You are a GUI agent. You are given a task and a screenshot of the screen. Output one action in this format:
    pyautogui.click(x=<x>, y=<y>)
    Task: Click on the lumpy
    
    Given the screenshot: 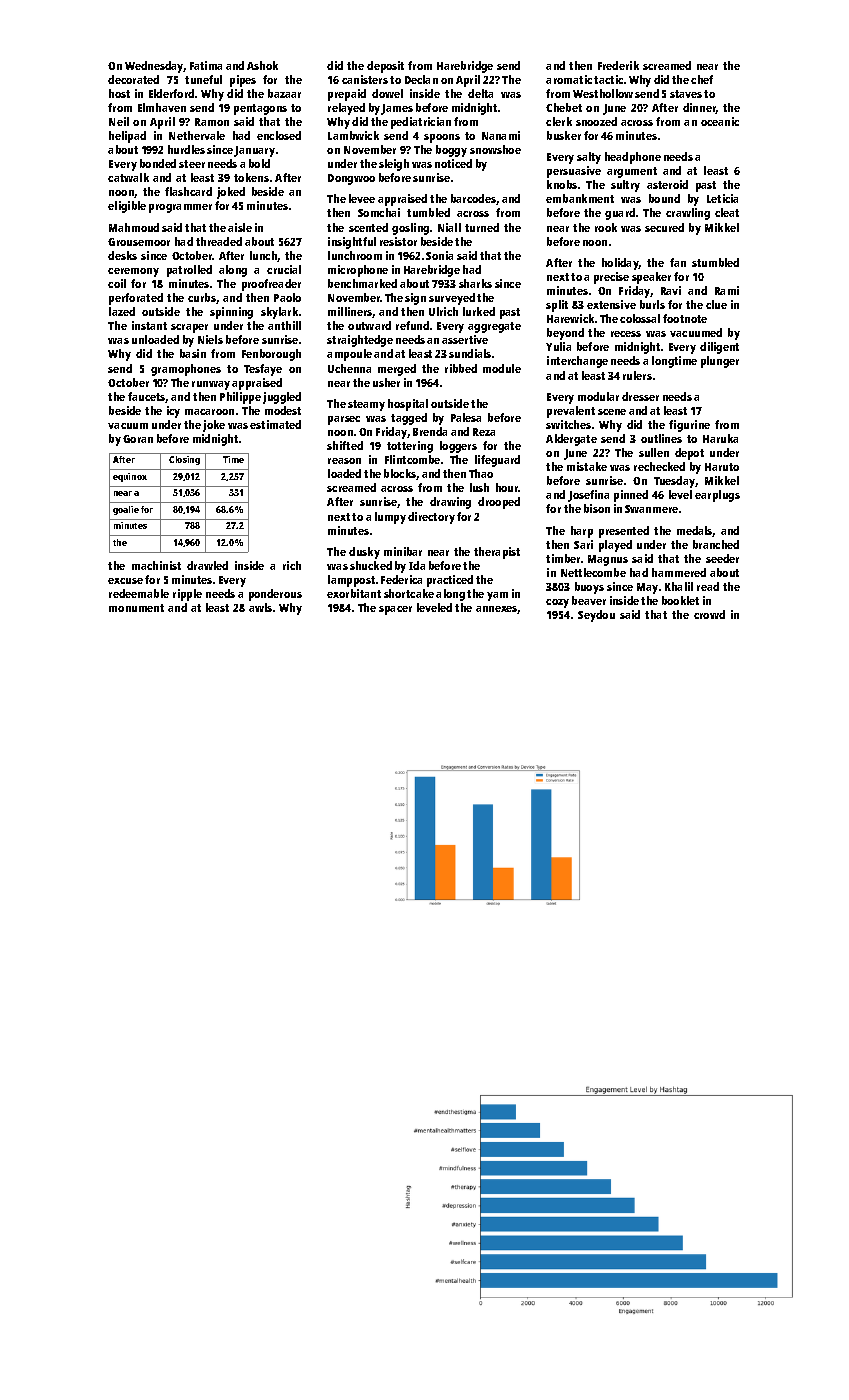 What is the action you would take?
    pyautogui.click(x=390, y=518)
